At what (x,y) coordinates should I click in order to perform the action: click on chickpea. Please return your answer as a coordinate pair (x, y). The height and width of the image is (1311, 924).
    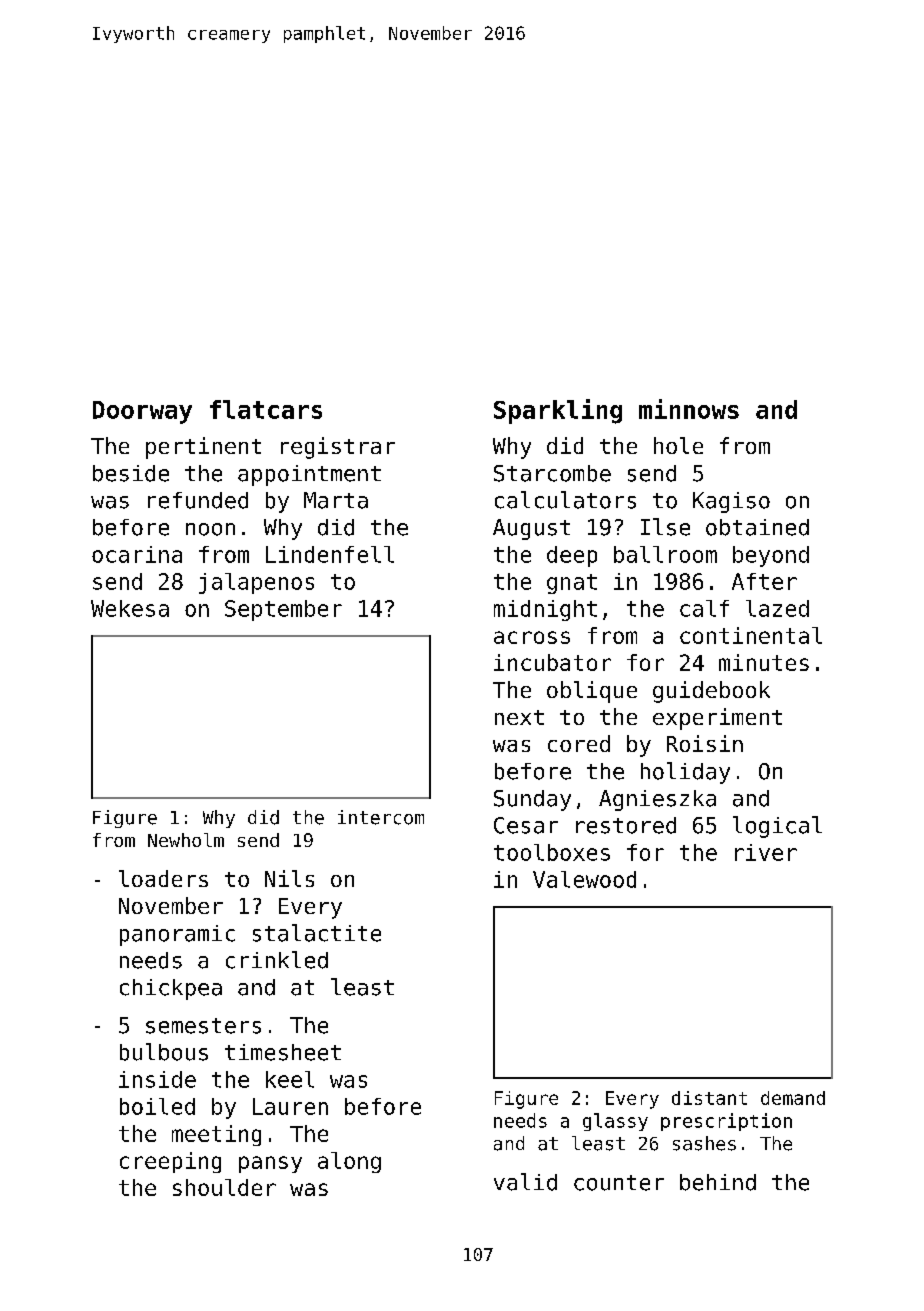
    Looking at the image, I should click on (171, 989).
